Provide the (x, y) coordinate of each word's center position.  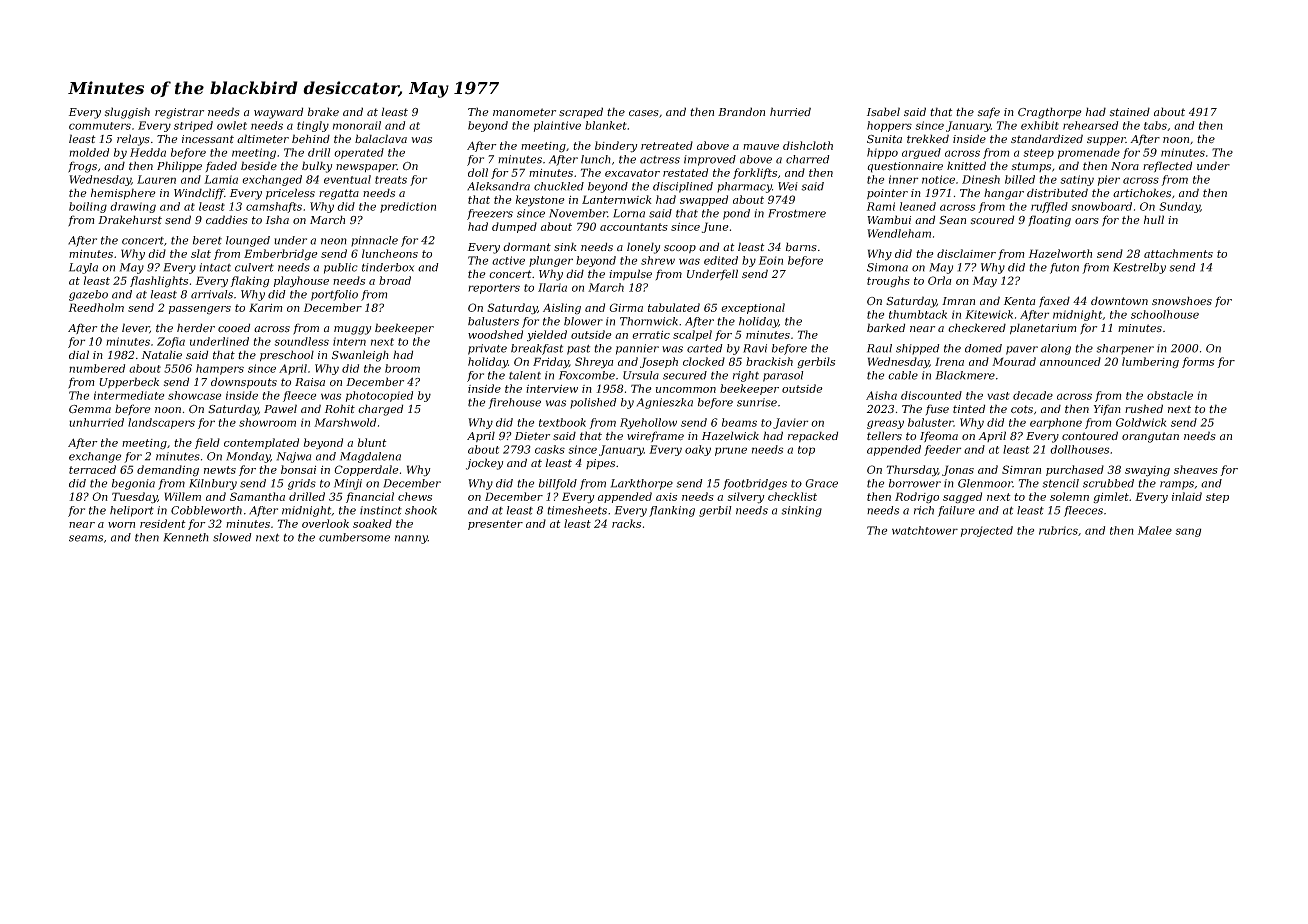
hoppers (889, 126)
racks (626, 523)
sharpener (1125, 349)
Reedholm (96, 307)
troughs (888, 282)
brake (323, 112)
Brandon (741, 111)
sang (1188, 532)
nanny (411, 539)
